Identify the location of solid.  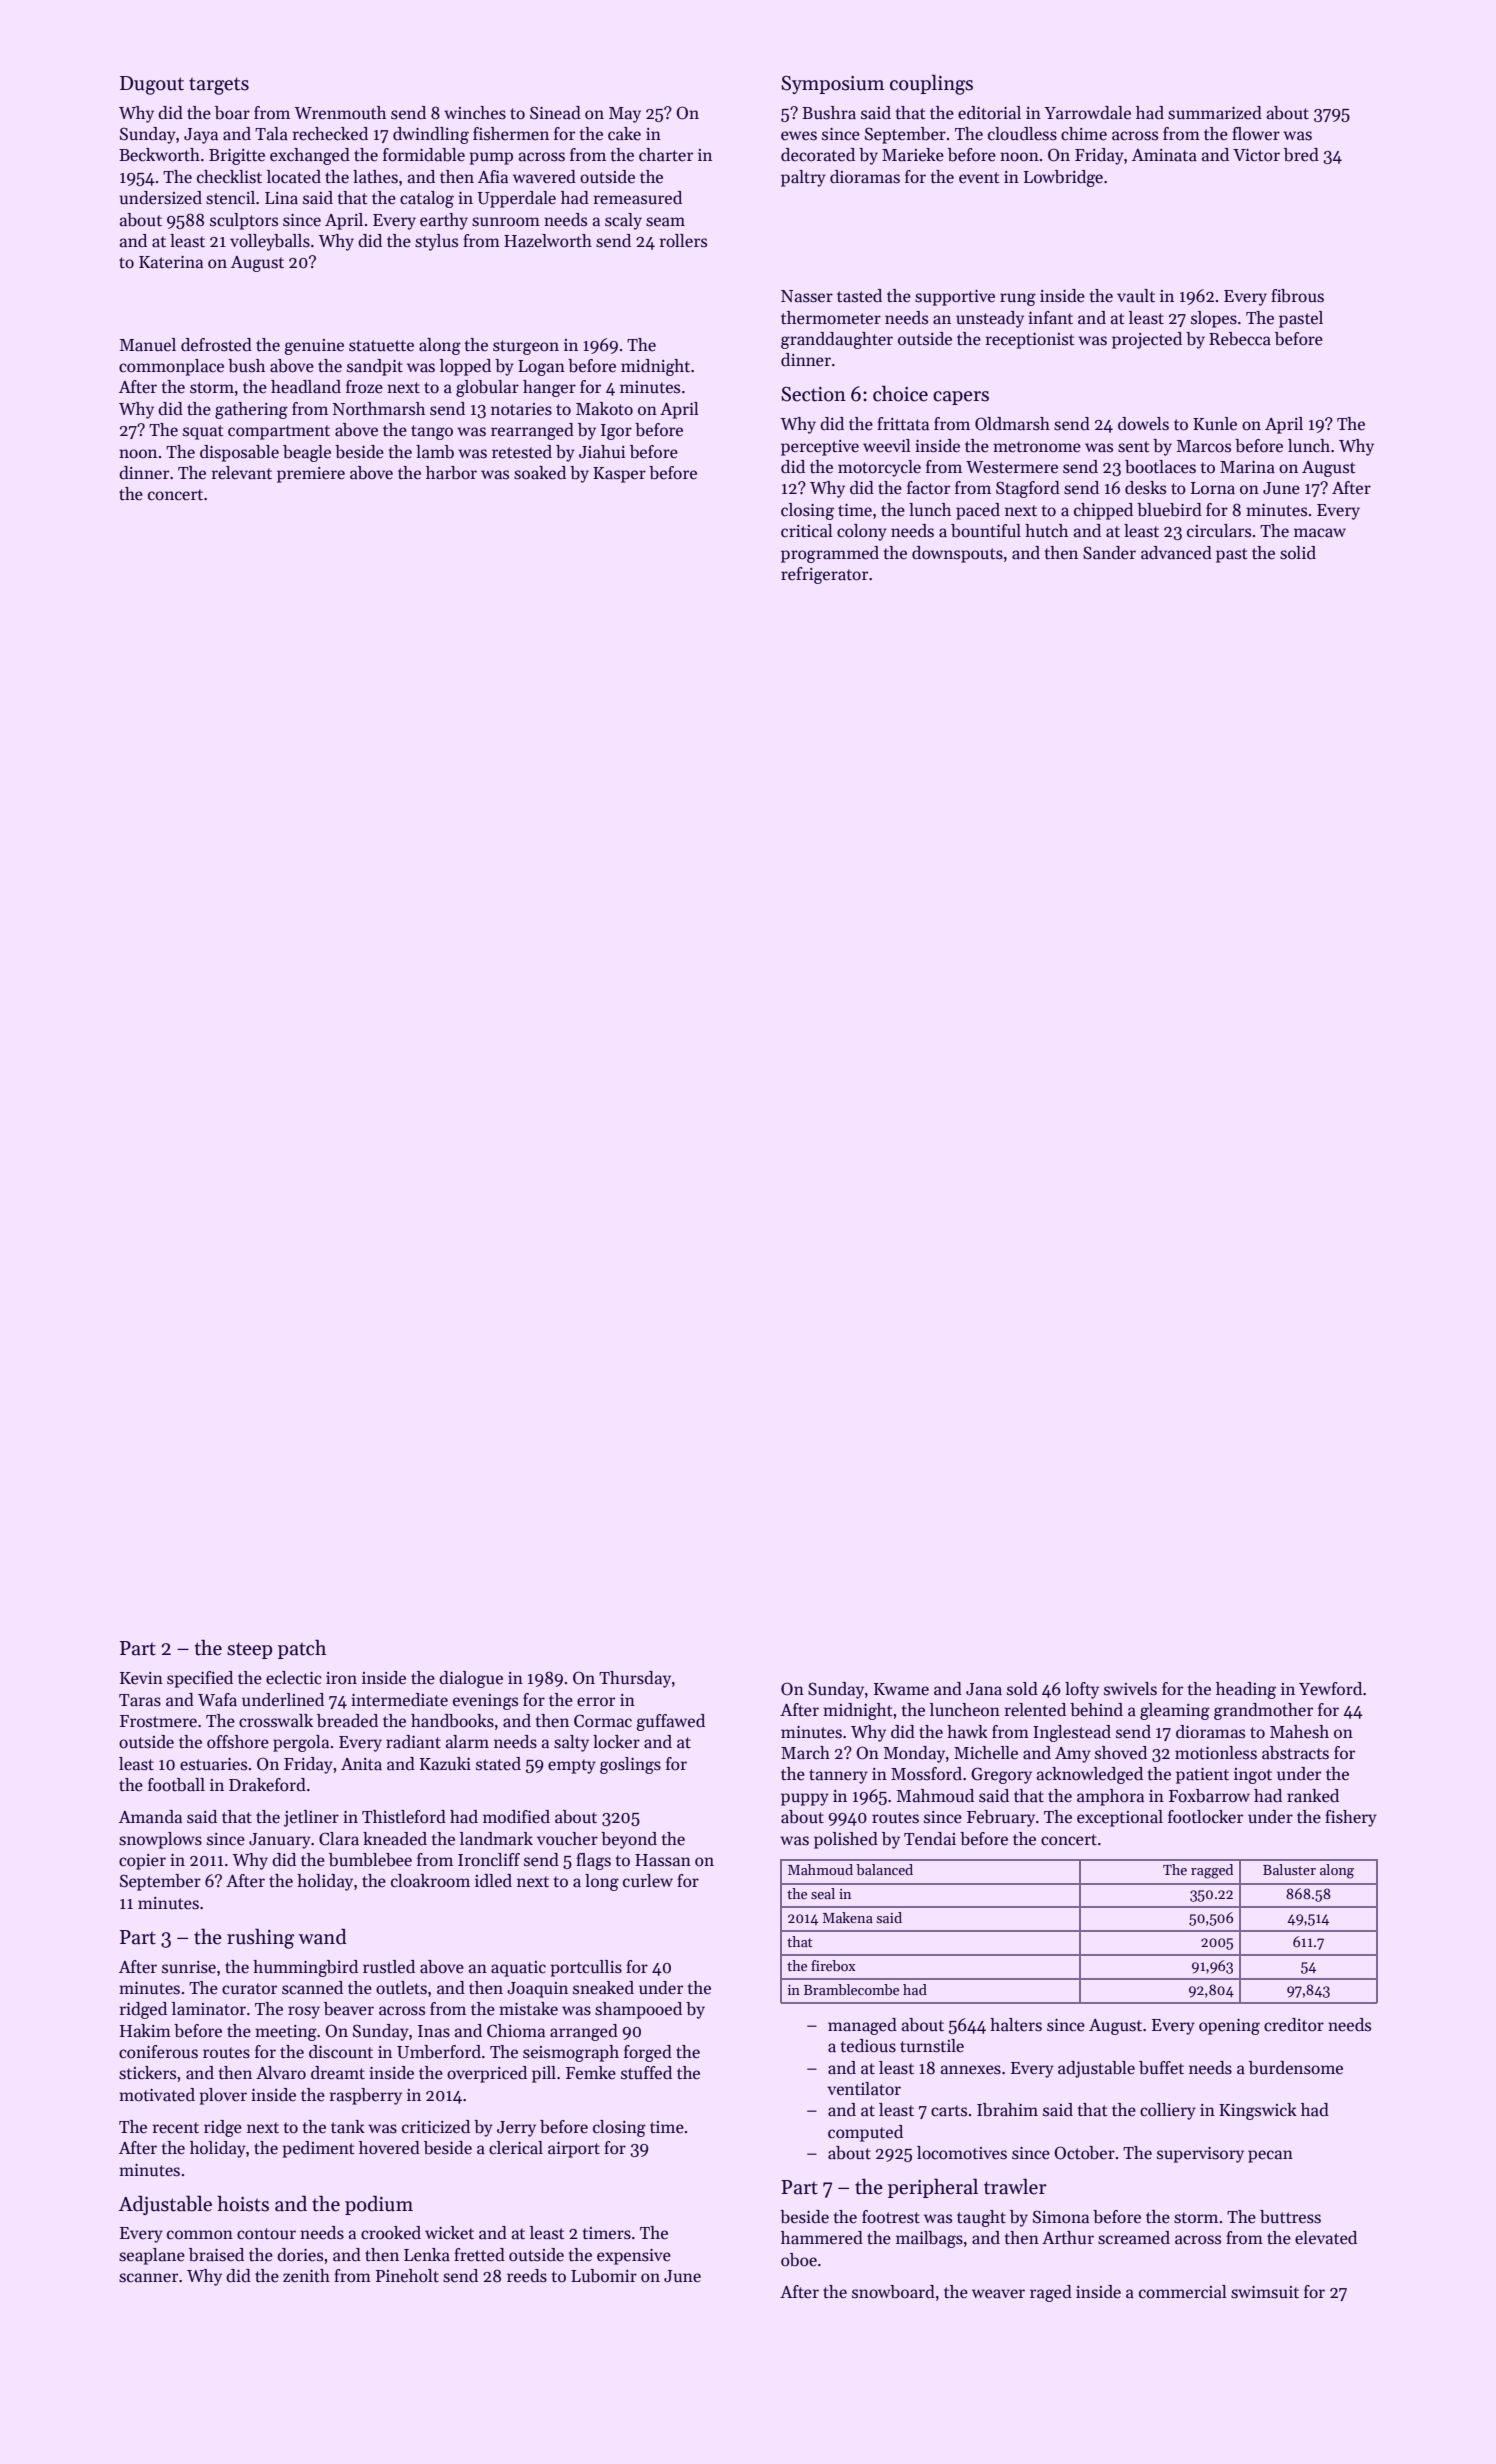
(1298, 553).
